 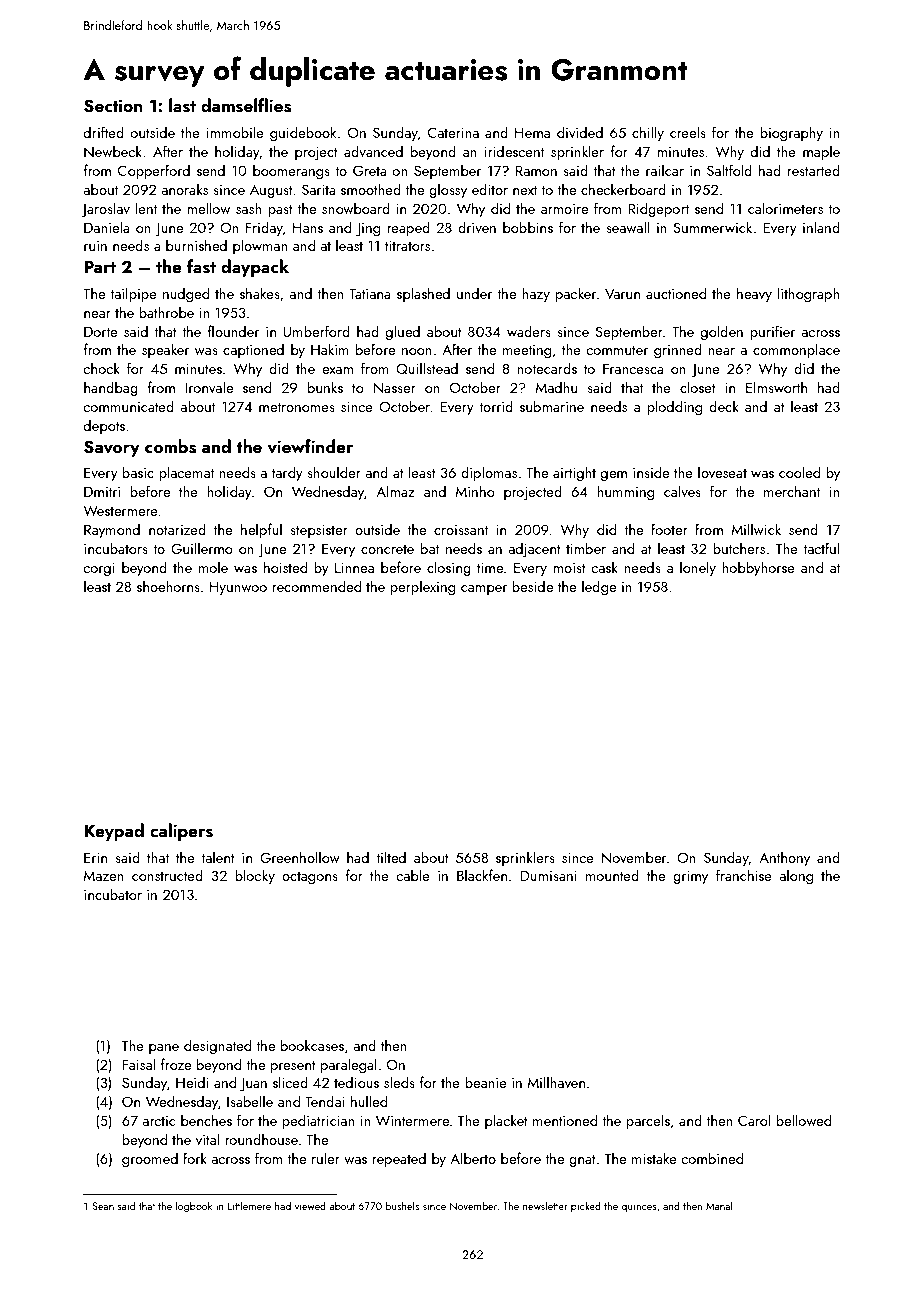 What do you see at coordinates (803, 1120) in the screenshot?
I see `bellowed` at bounding box center [803, 1120].
